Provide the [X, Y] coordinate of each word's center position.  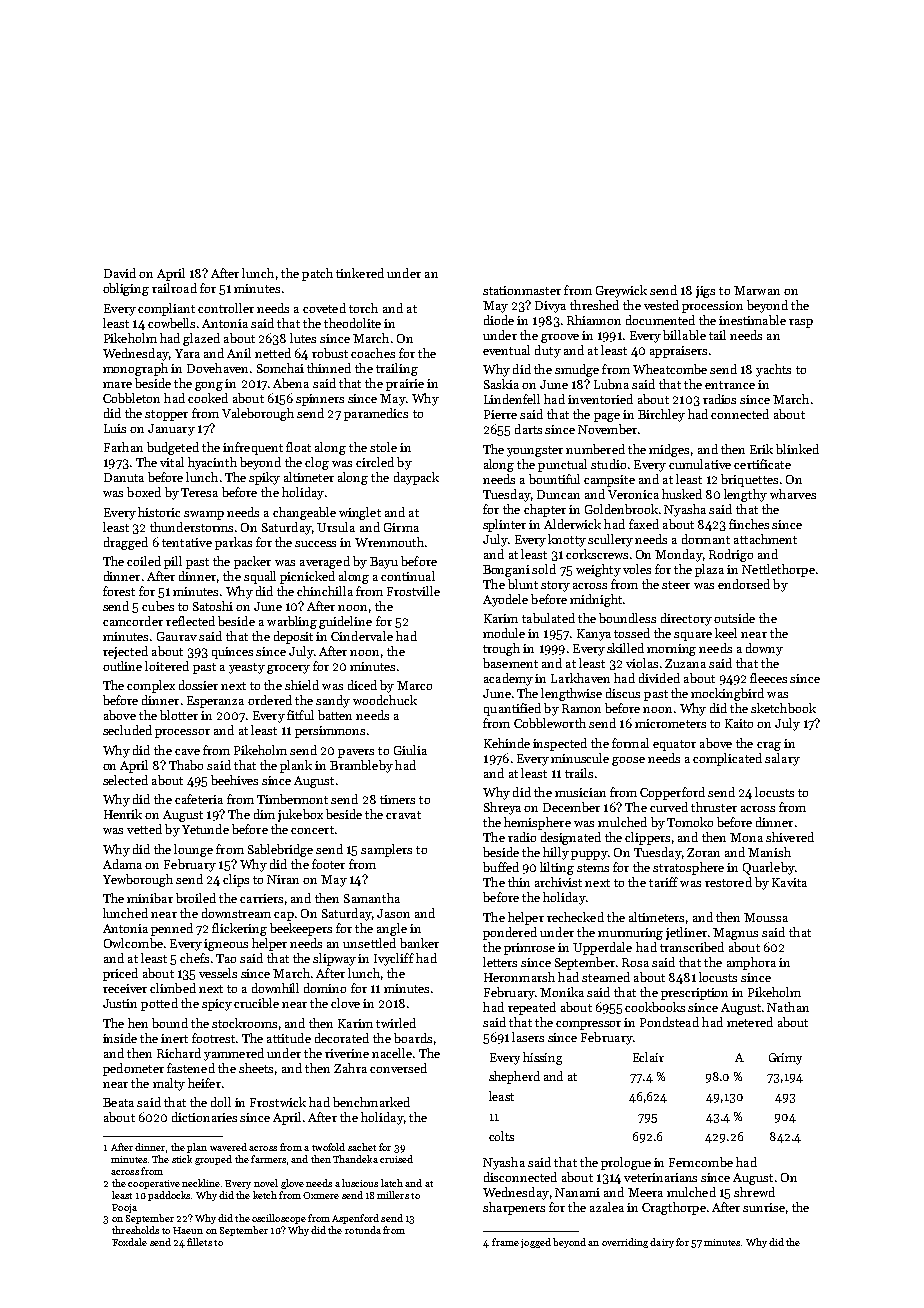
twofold [328, 1147]
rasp [801, 323]
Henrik [123, 814]
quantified [512, 709]
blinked [797, 449]
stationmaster [522, 290]
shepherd [514, 1077]
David [120, 273]
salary [782, 759]
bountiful [554, 479]
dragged [126, 543]
